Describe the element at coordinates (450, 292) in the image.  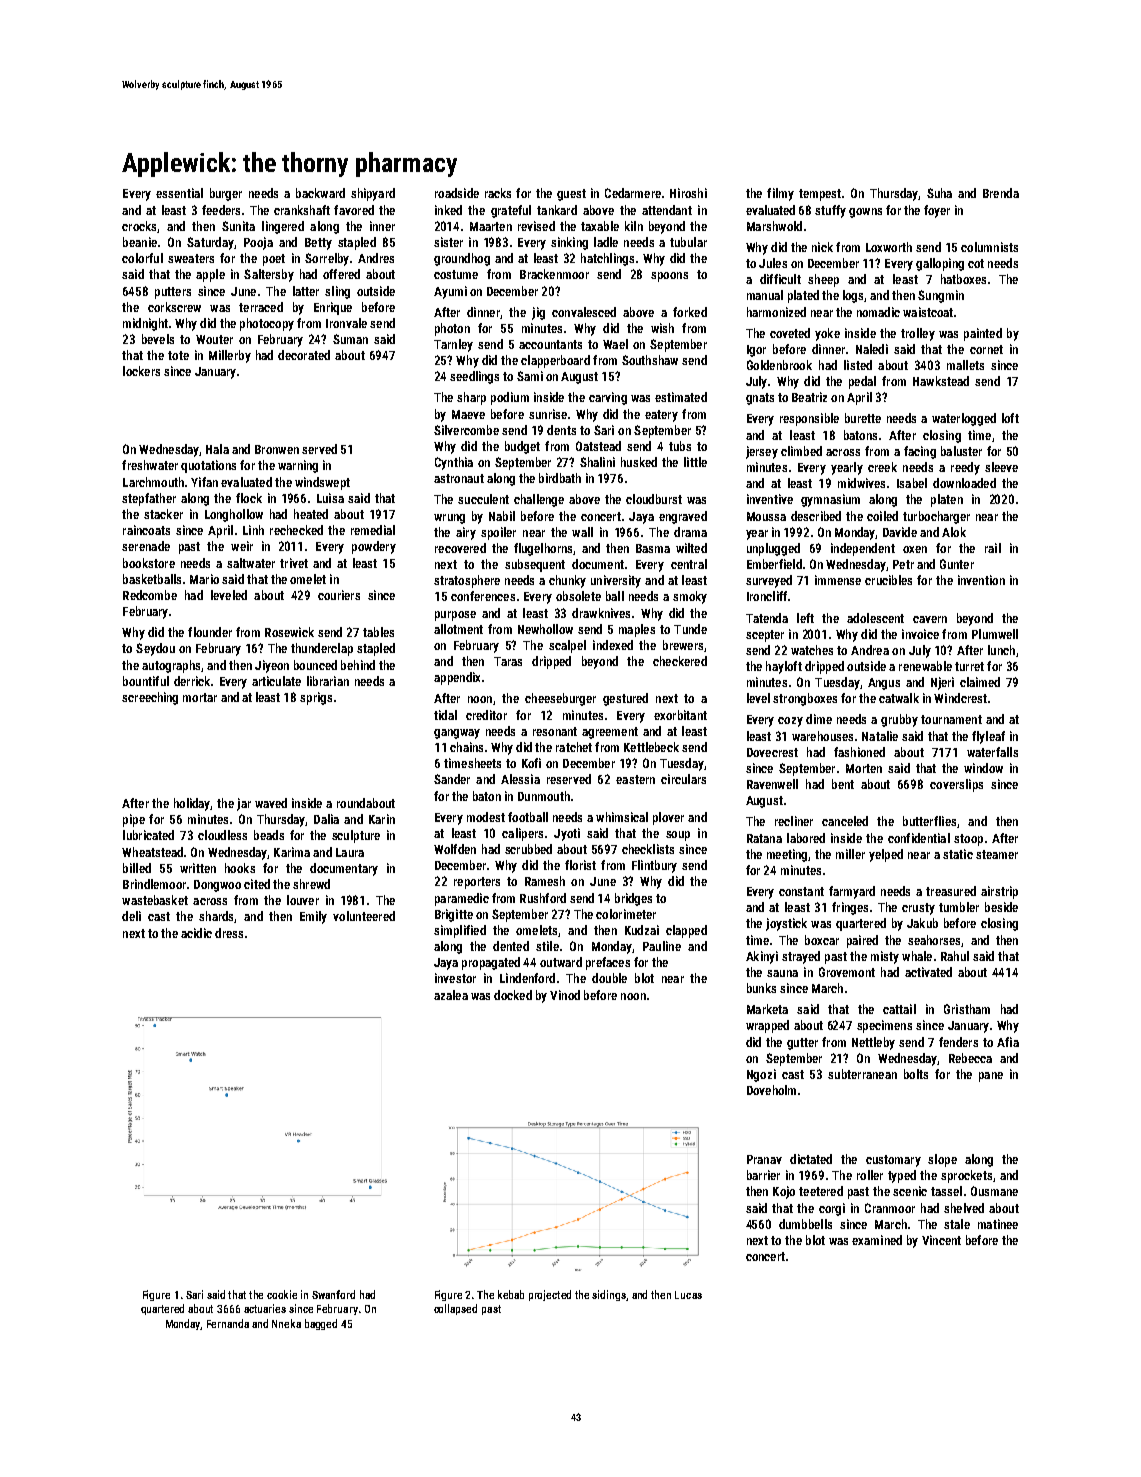
I see `Ayumi` at that location.
